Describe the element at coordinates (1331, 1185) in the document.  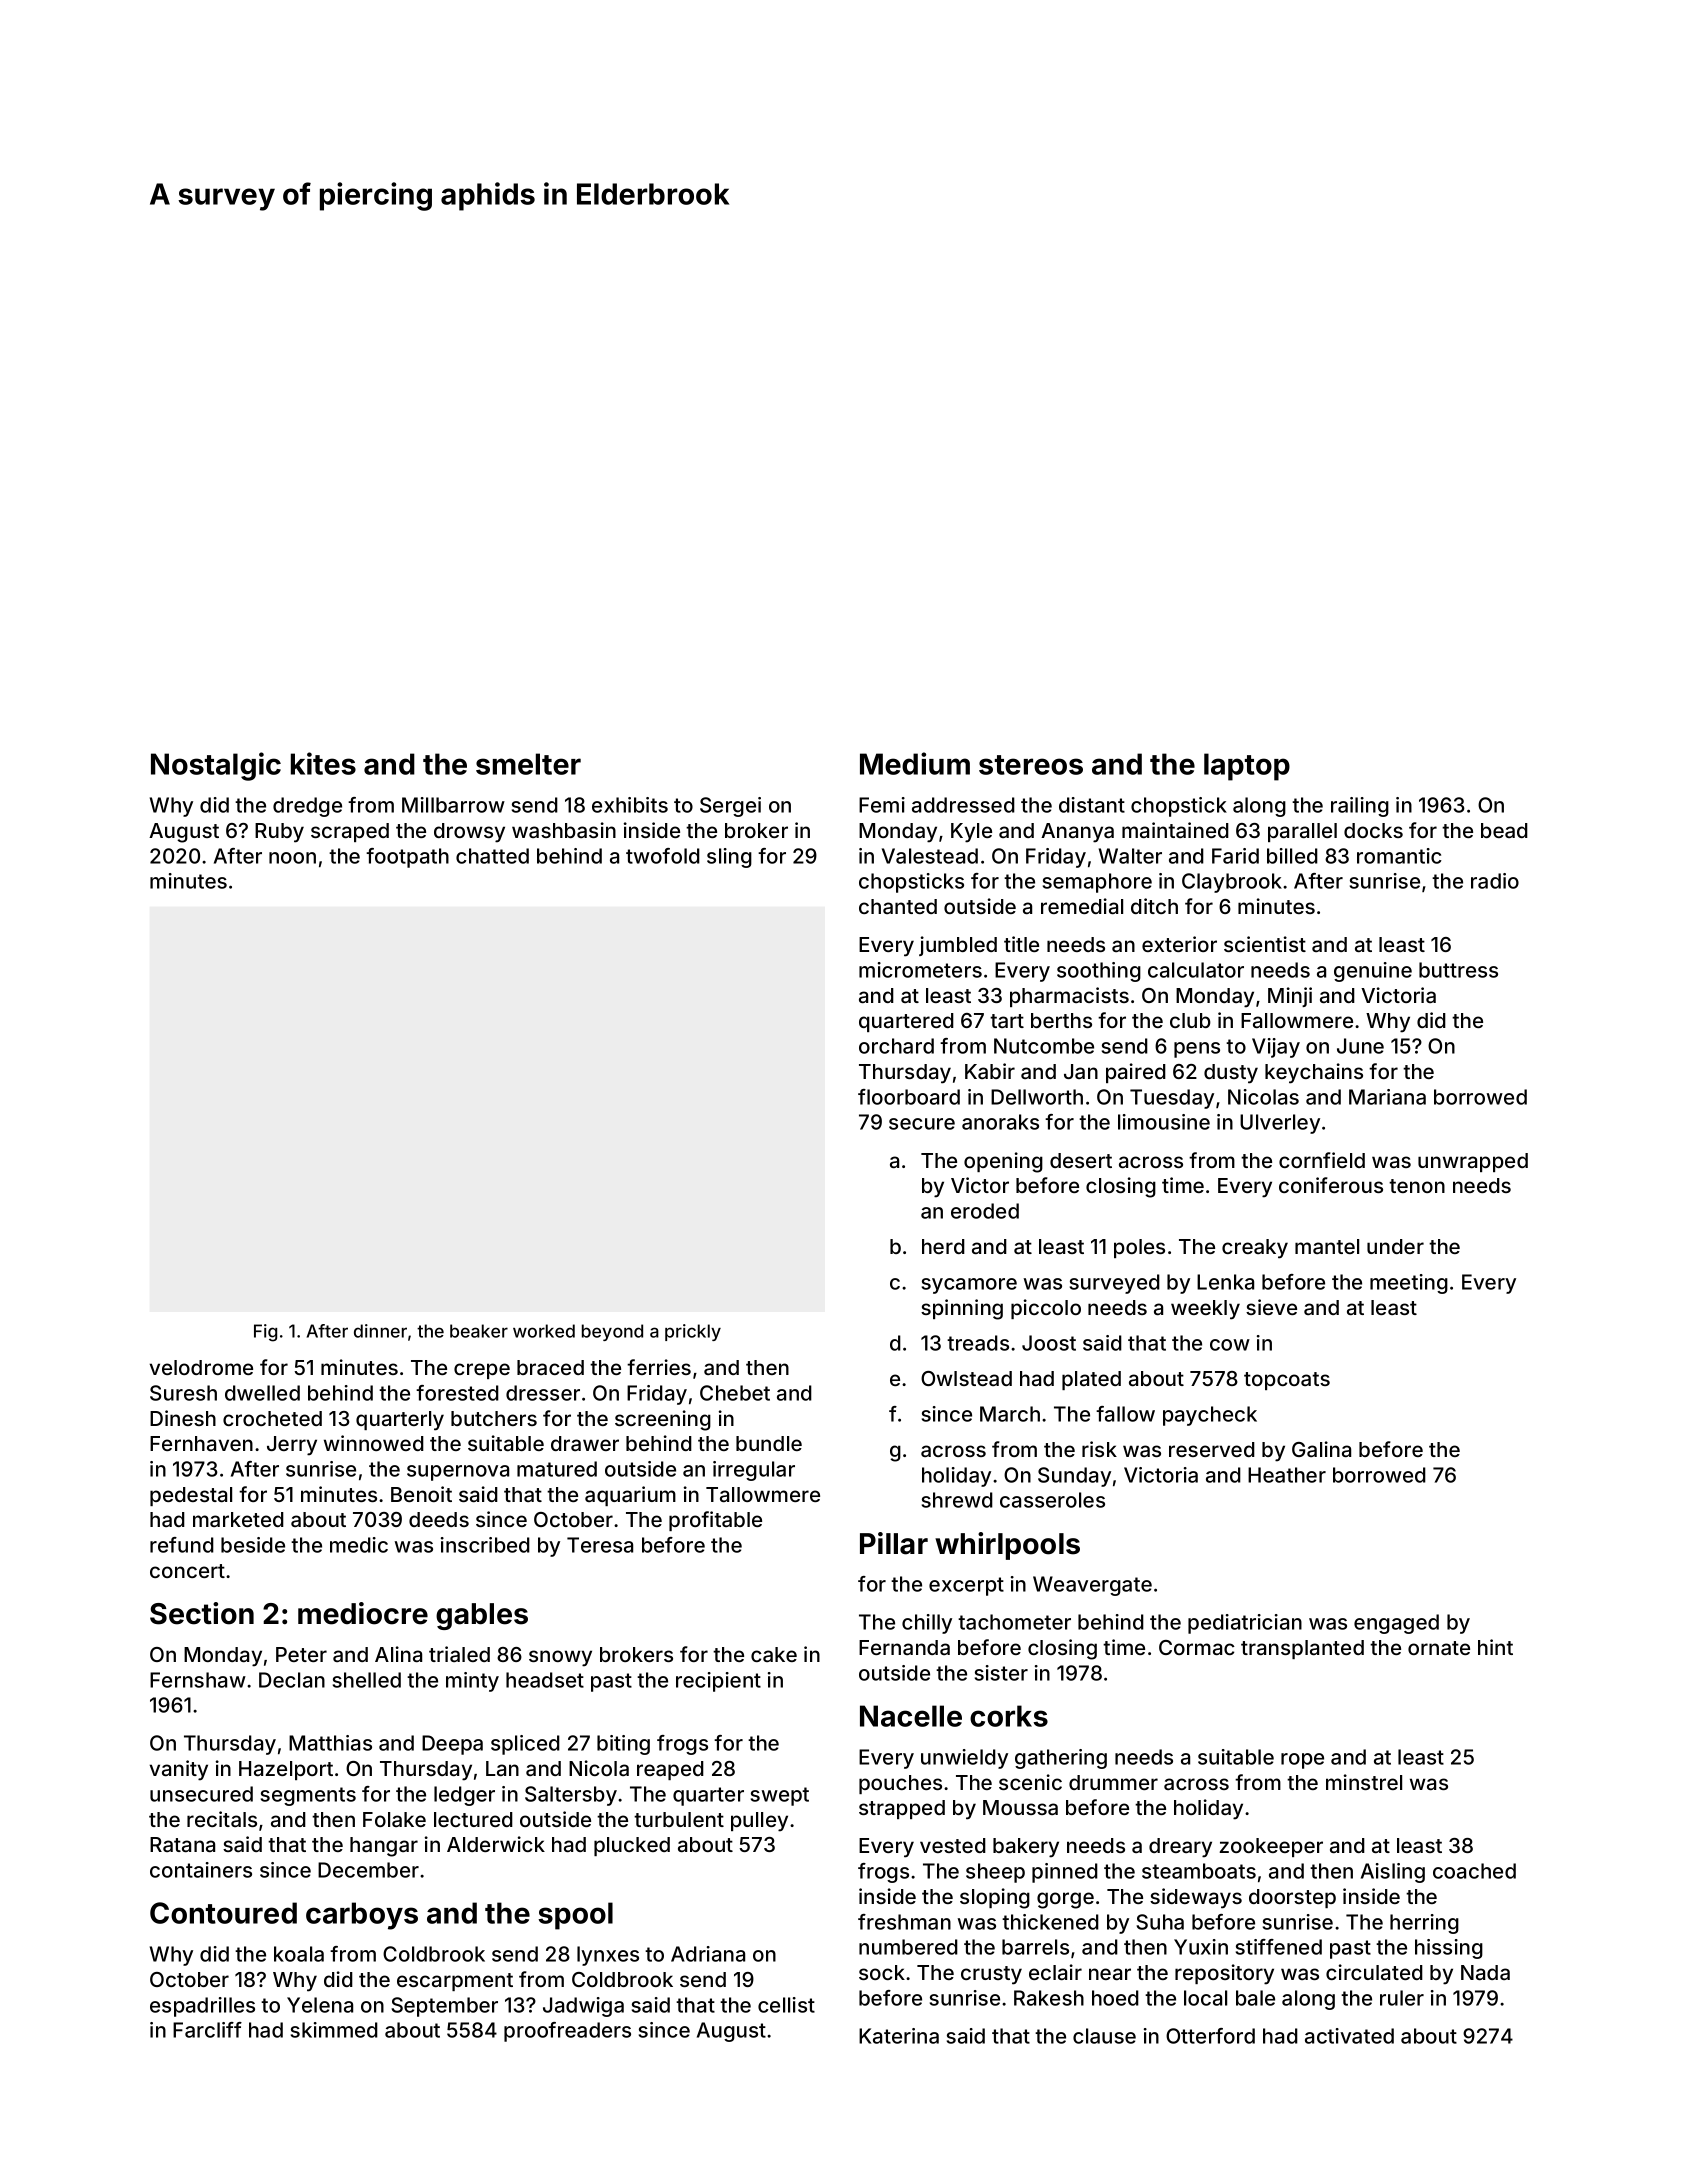
I see `coniferous` at that location.
